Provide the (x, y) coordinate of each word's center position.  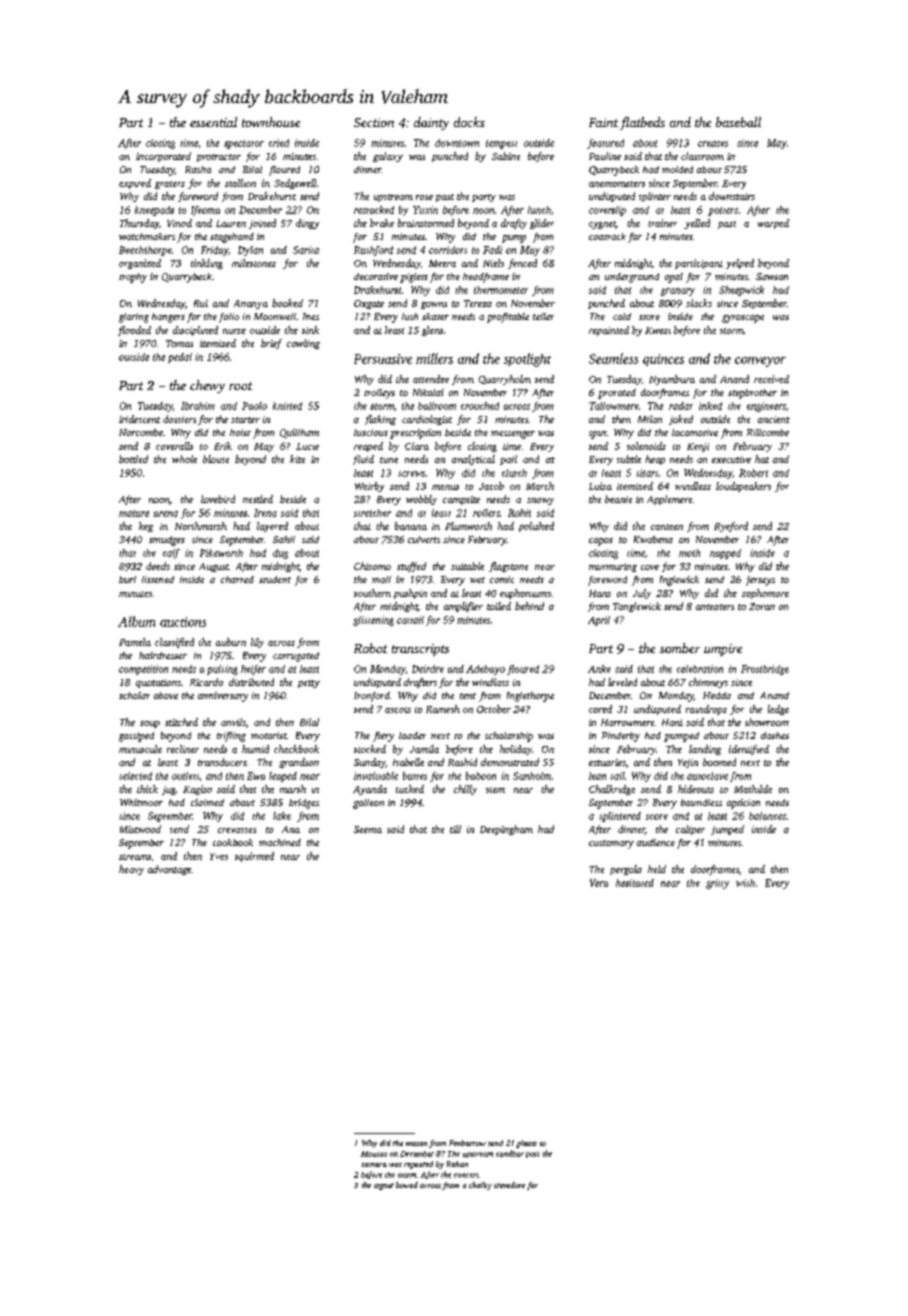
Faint (603, 122)
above (166, 695)
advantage (169, 870)
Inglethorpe (530, 697)
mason (416, 1144)
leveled (622, 682)
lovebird (218, 499)
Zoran (762, 606)
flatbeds (642, 123)
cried (279, 143)
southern (372, 593)
